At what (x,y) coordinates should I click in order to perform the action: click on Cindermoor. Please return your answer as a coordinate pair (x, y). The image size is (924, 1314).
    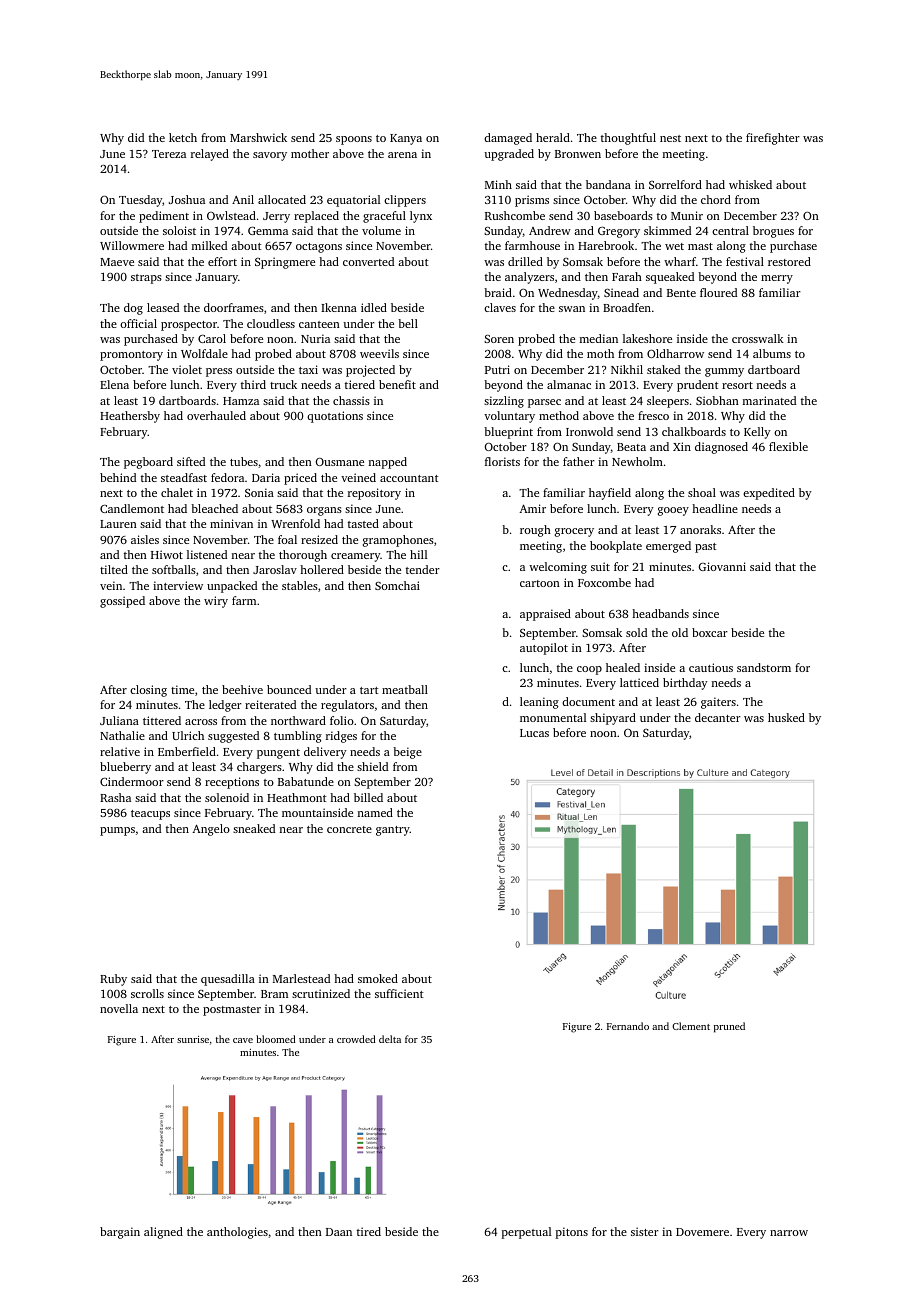
    Looking at the image, I should click on (132, 781).
